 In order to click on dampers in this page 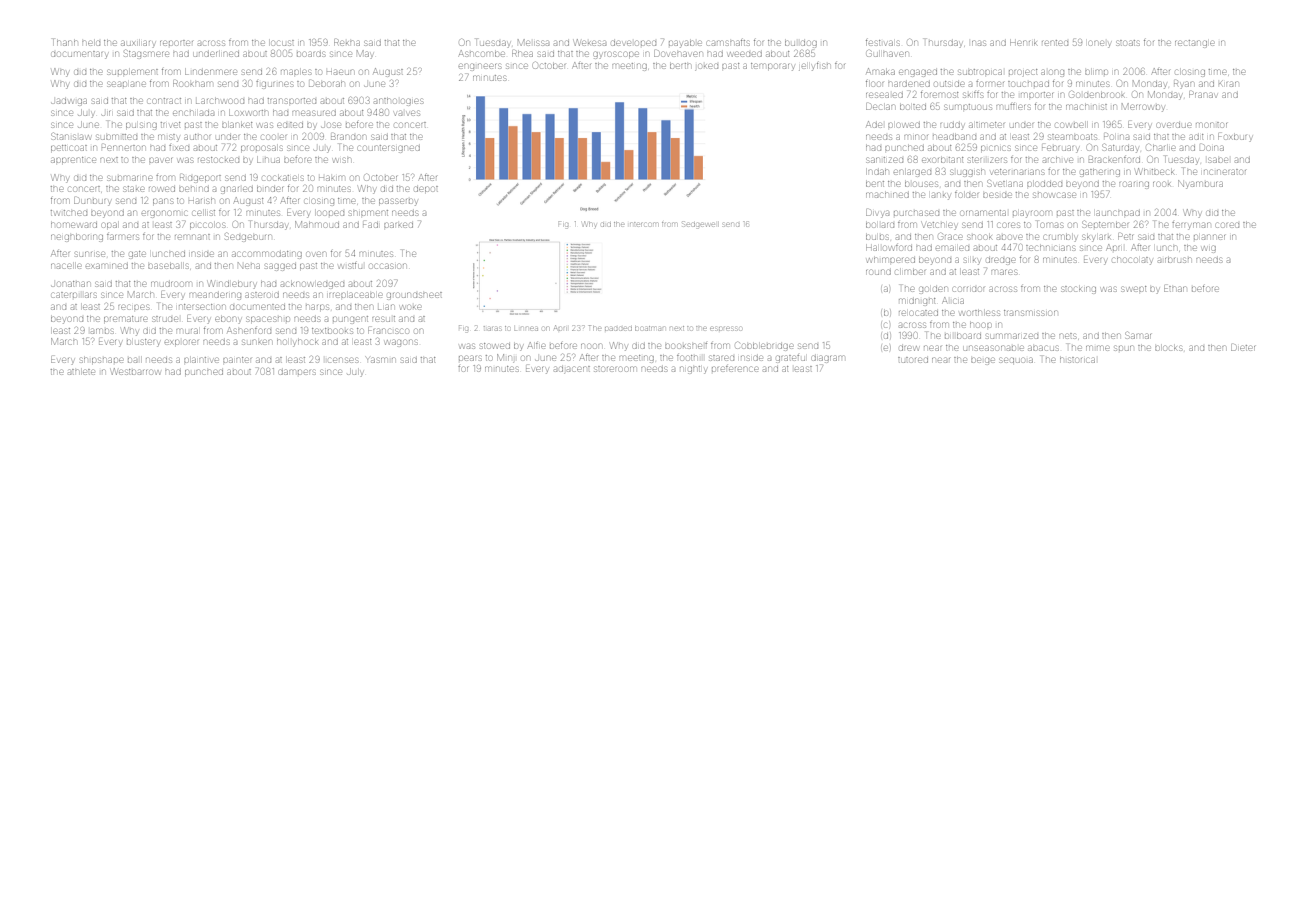, I will do `click(297, 372)`.
